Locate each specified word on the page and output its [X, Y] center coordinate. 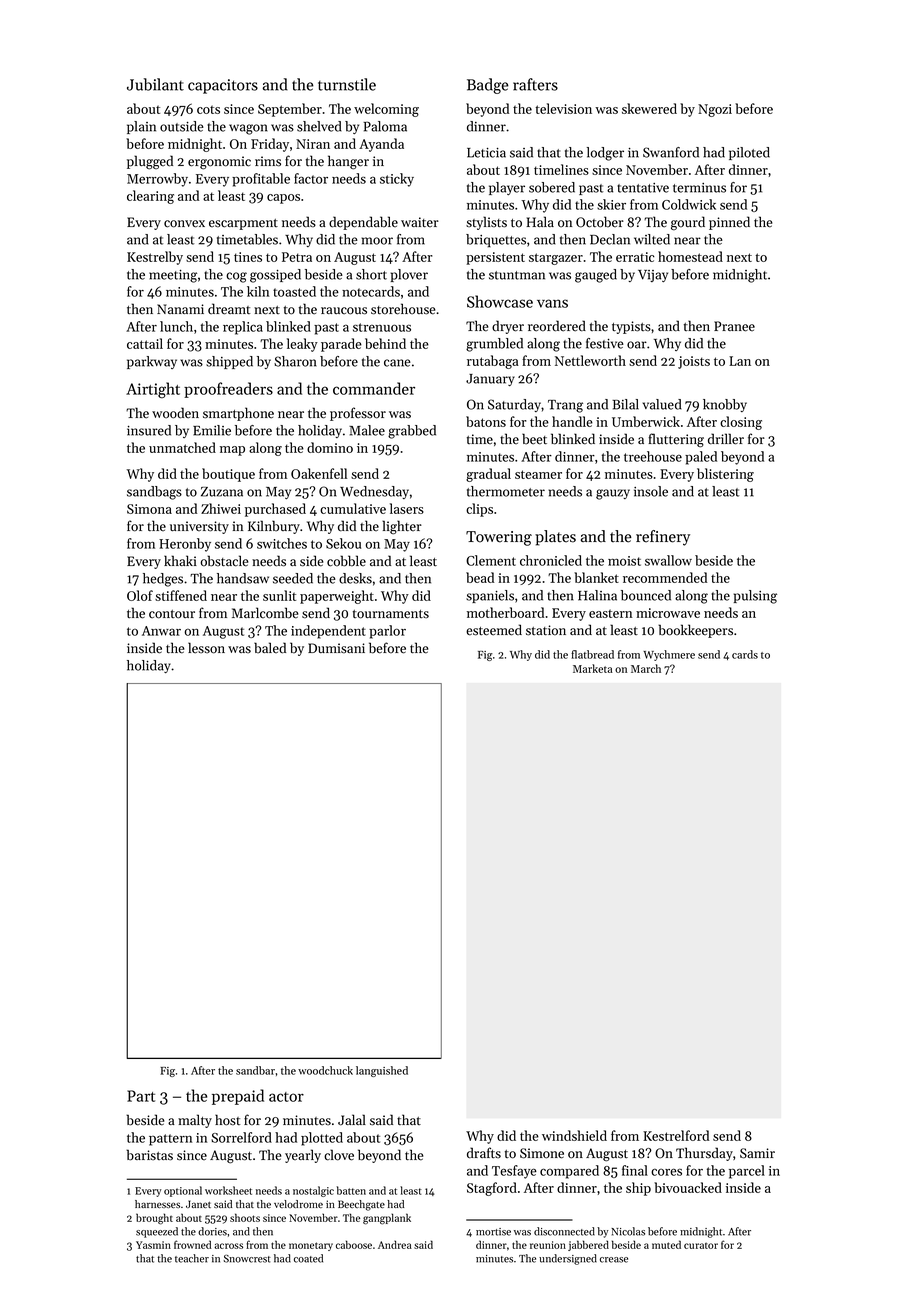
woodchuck [325, 1070]
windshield [574, 1135]
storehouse [403, 309]
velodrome [298, 1204]
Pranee [734, 326]
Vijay [653, 276]
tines [248, 257]
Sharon [295, 361]
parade [341, 345]
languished [382, 1071]
